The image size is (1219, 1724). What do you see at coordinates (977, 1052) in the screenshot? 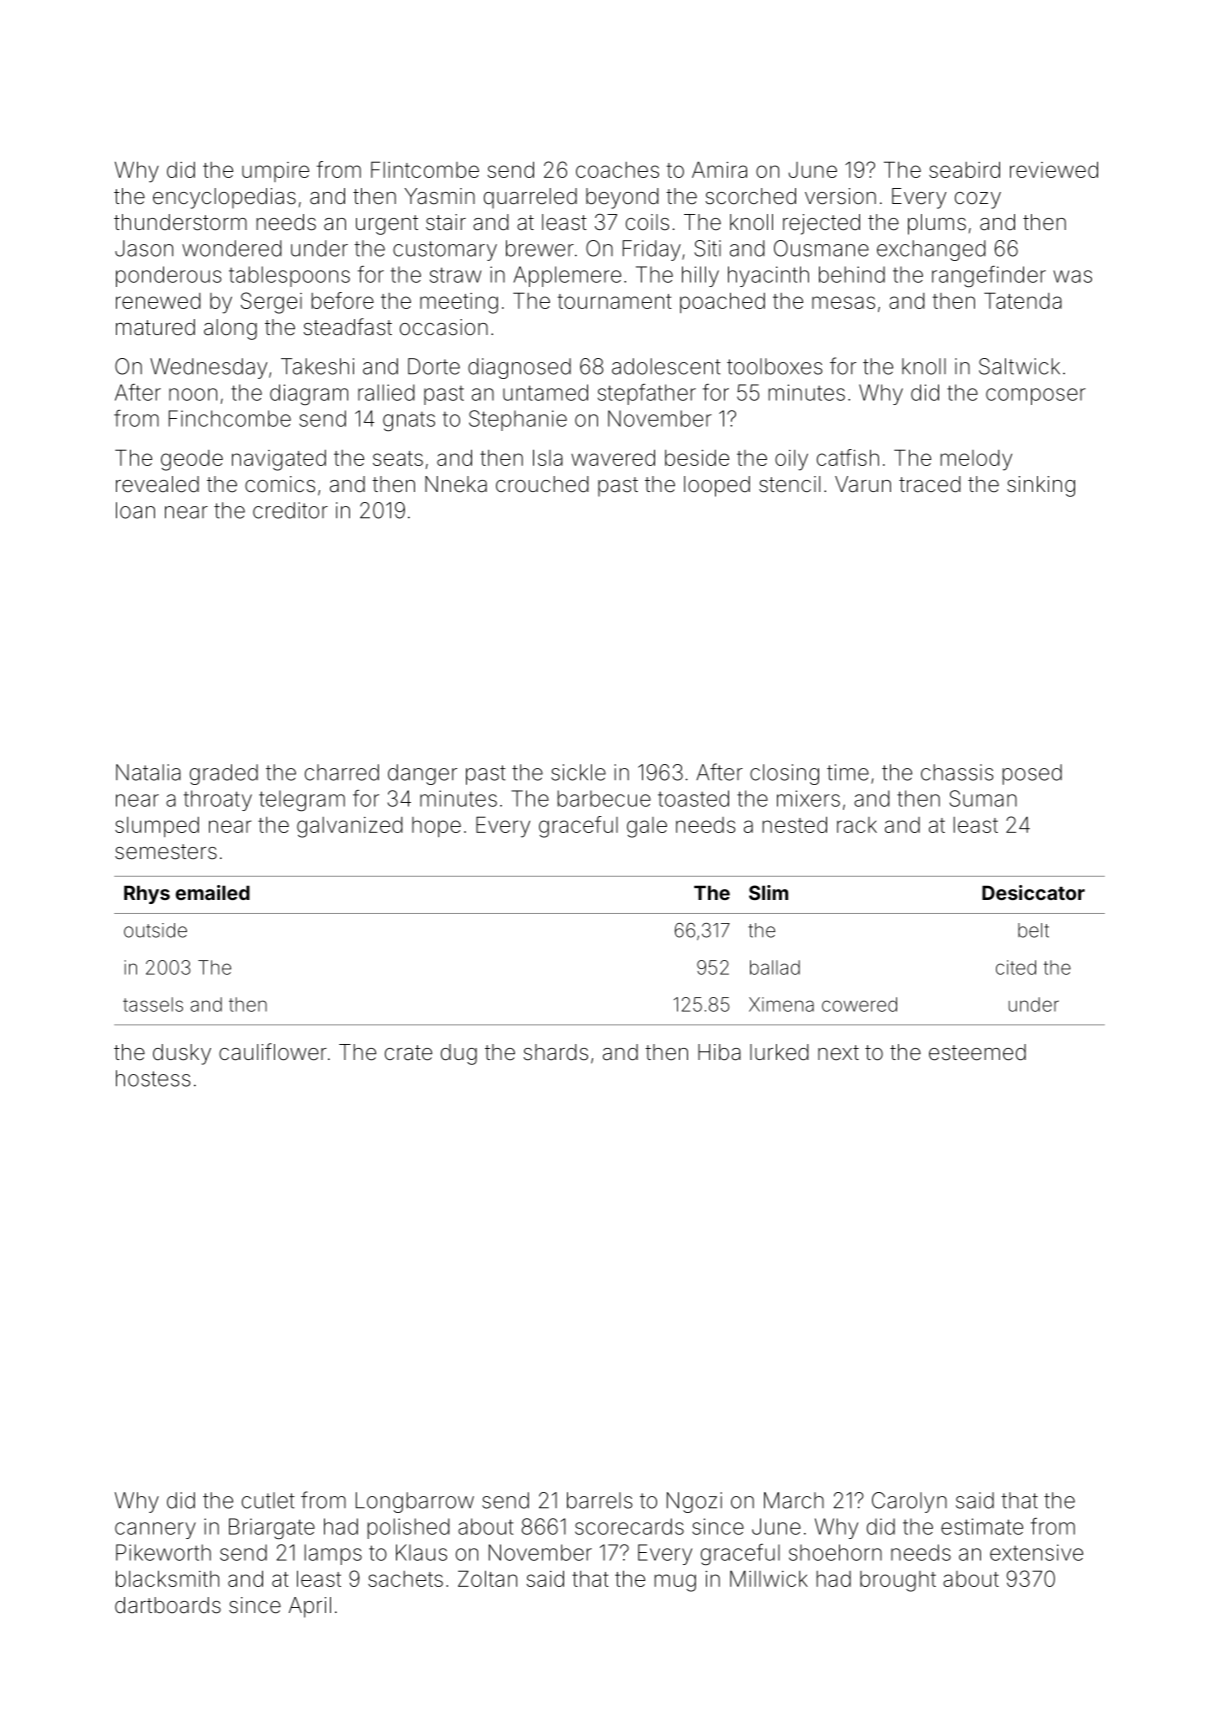
I see `esteemed` at bounding box center [977, 1052].
